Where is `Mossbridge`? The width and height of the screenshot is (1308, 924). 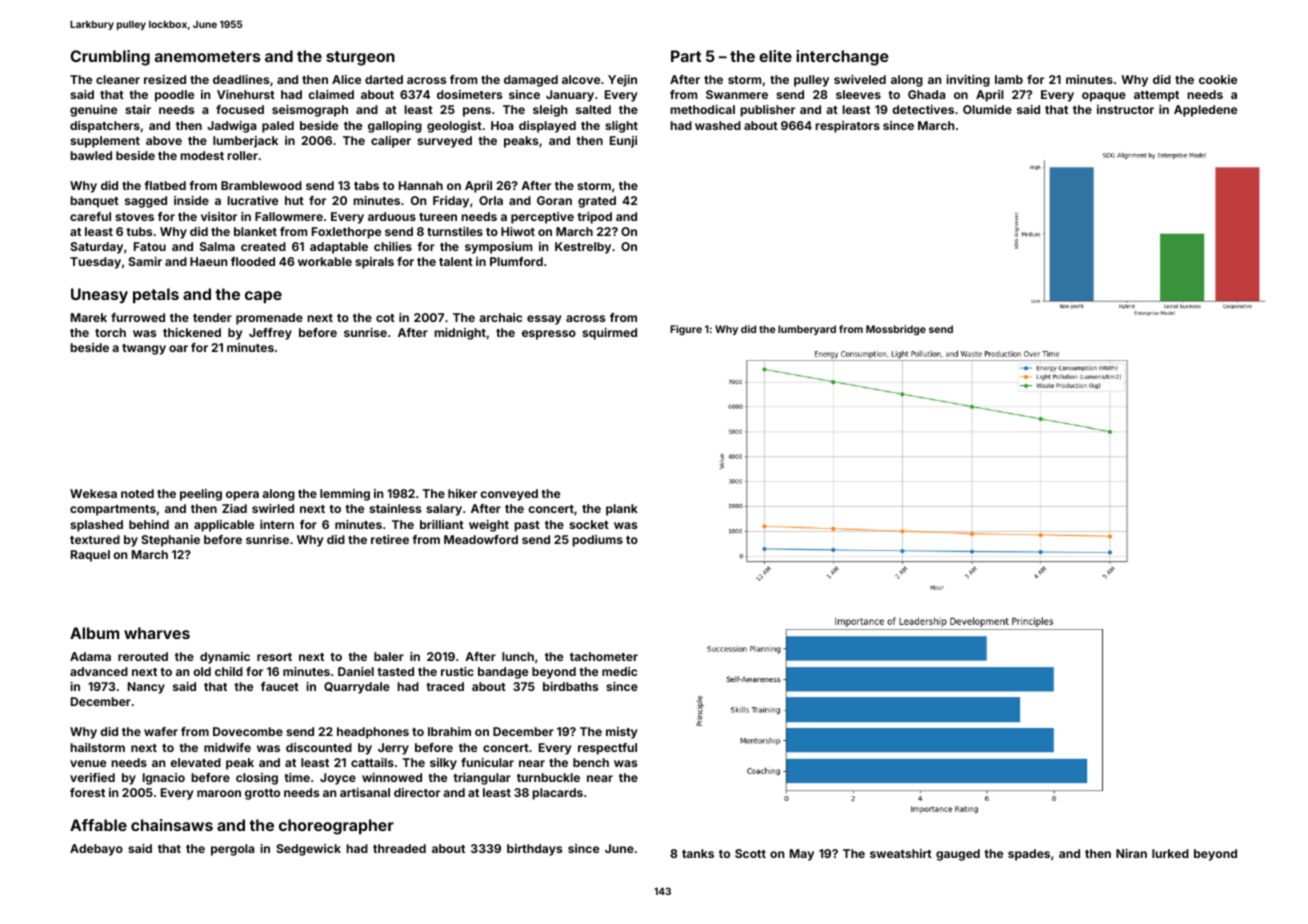
Mossbridge is located at coordinates (896, 330).
